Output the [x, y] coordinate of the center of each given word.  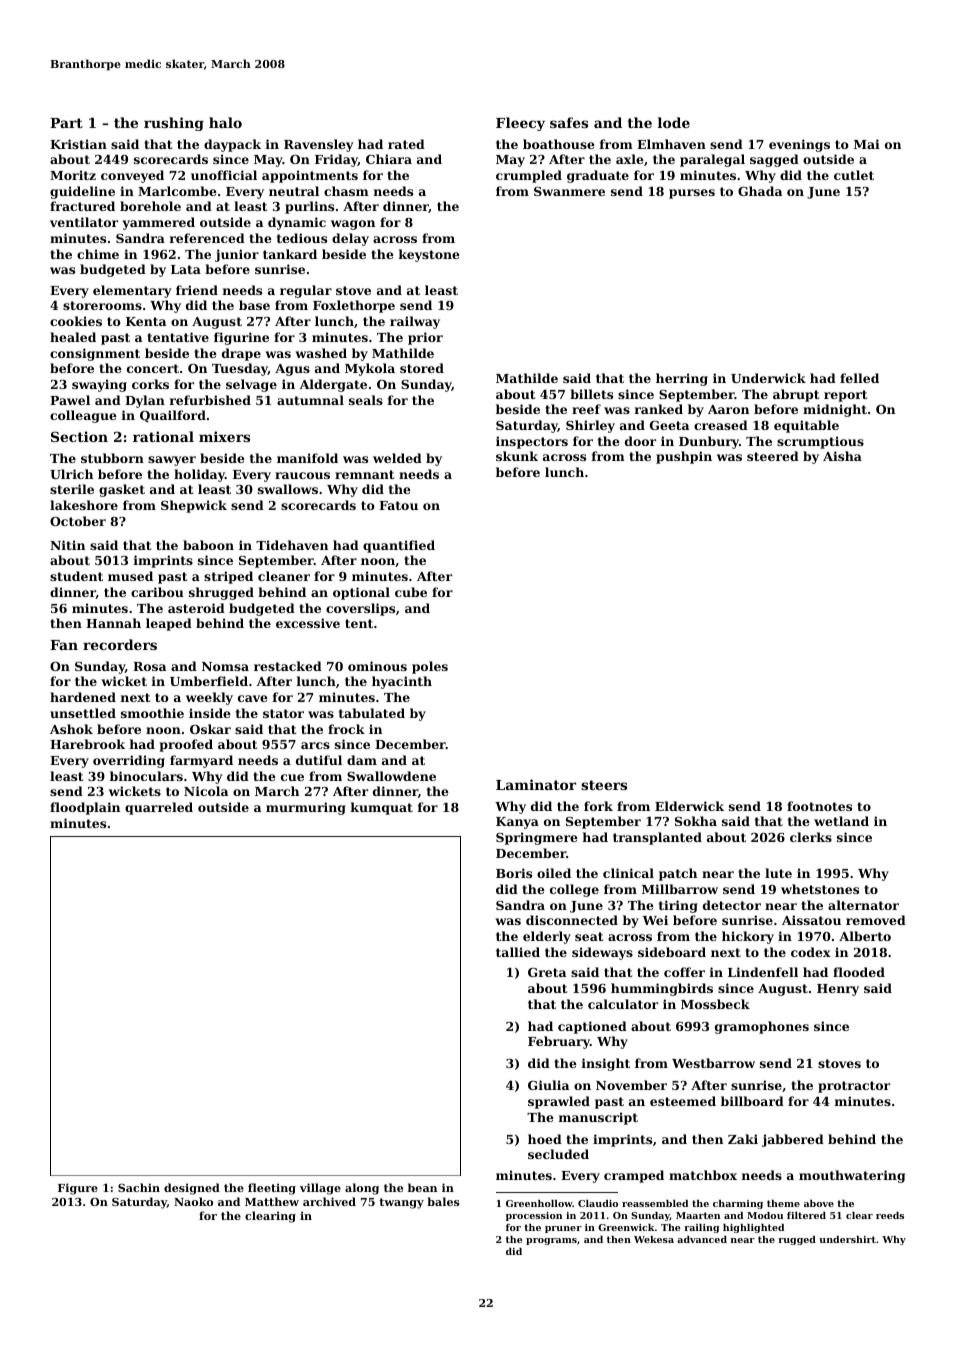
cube [411, 592]
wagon [353, 225]
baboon [208, 545]
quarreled [159, 808]
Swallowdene [391, 776]
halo [225, 122]
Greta [547, 972]
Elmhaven [671, 144]
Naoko [193, 1201]
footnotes [819, 806]
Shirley [590, 426]
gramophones [762, 1027]
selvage [251, 385]
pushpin [684, 457]
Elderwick [689, 806]
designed [192, 1189]
